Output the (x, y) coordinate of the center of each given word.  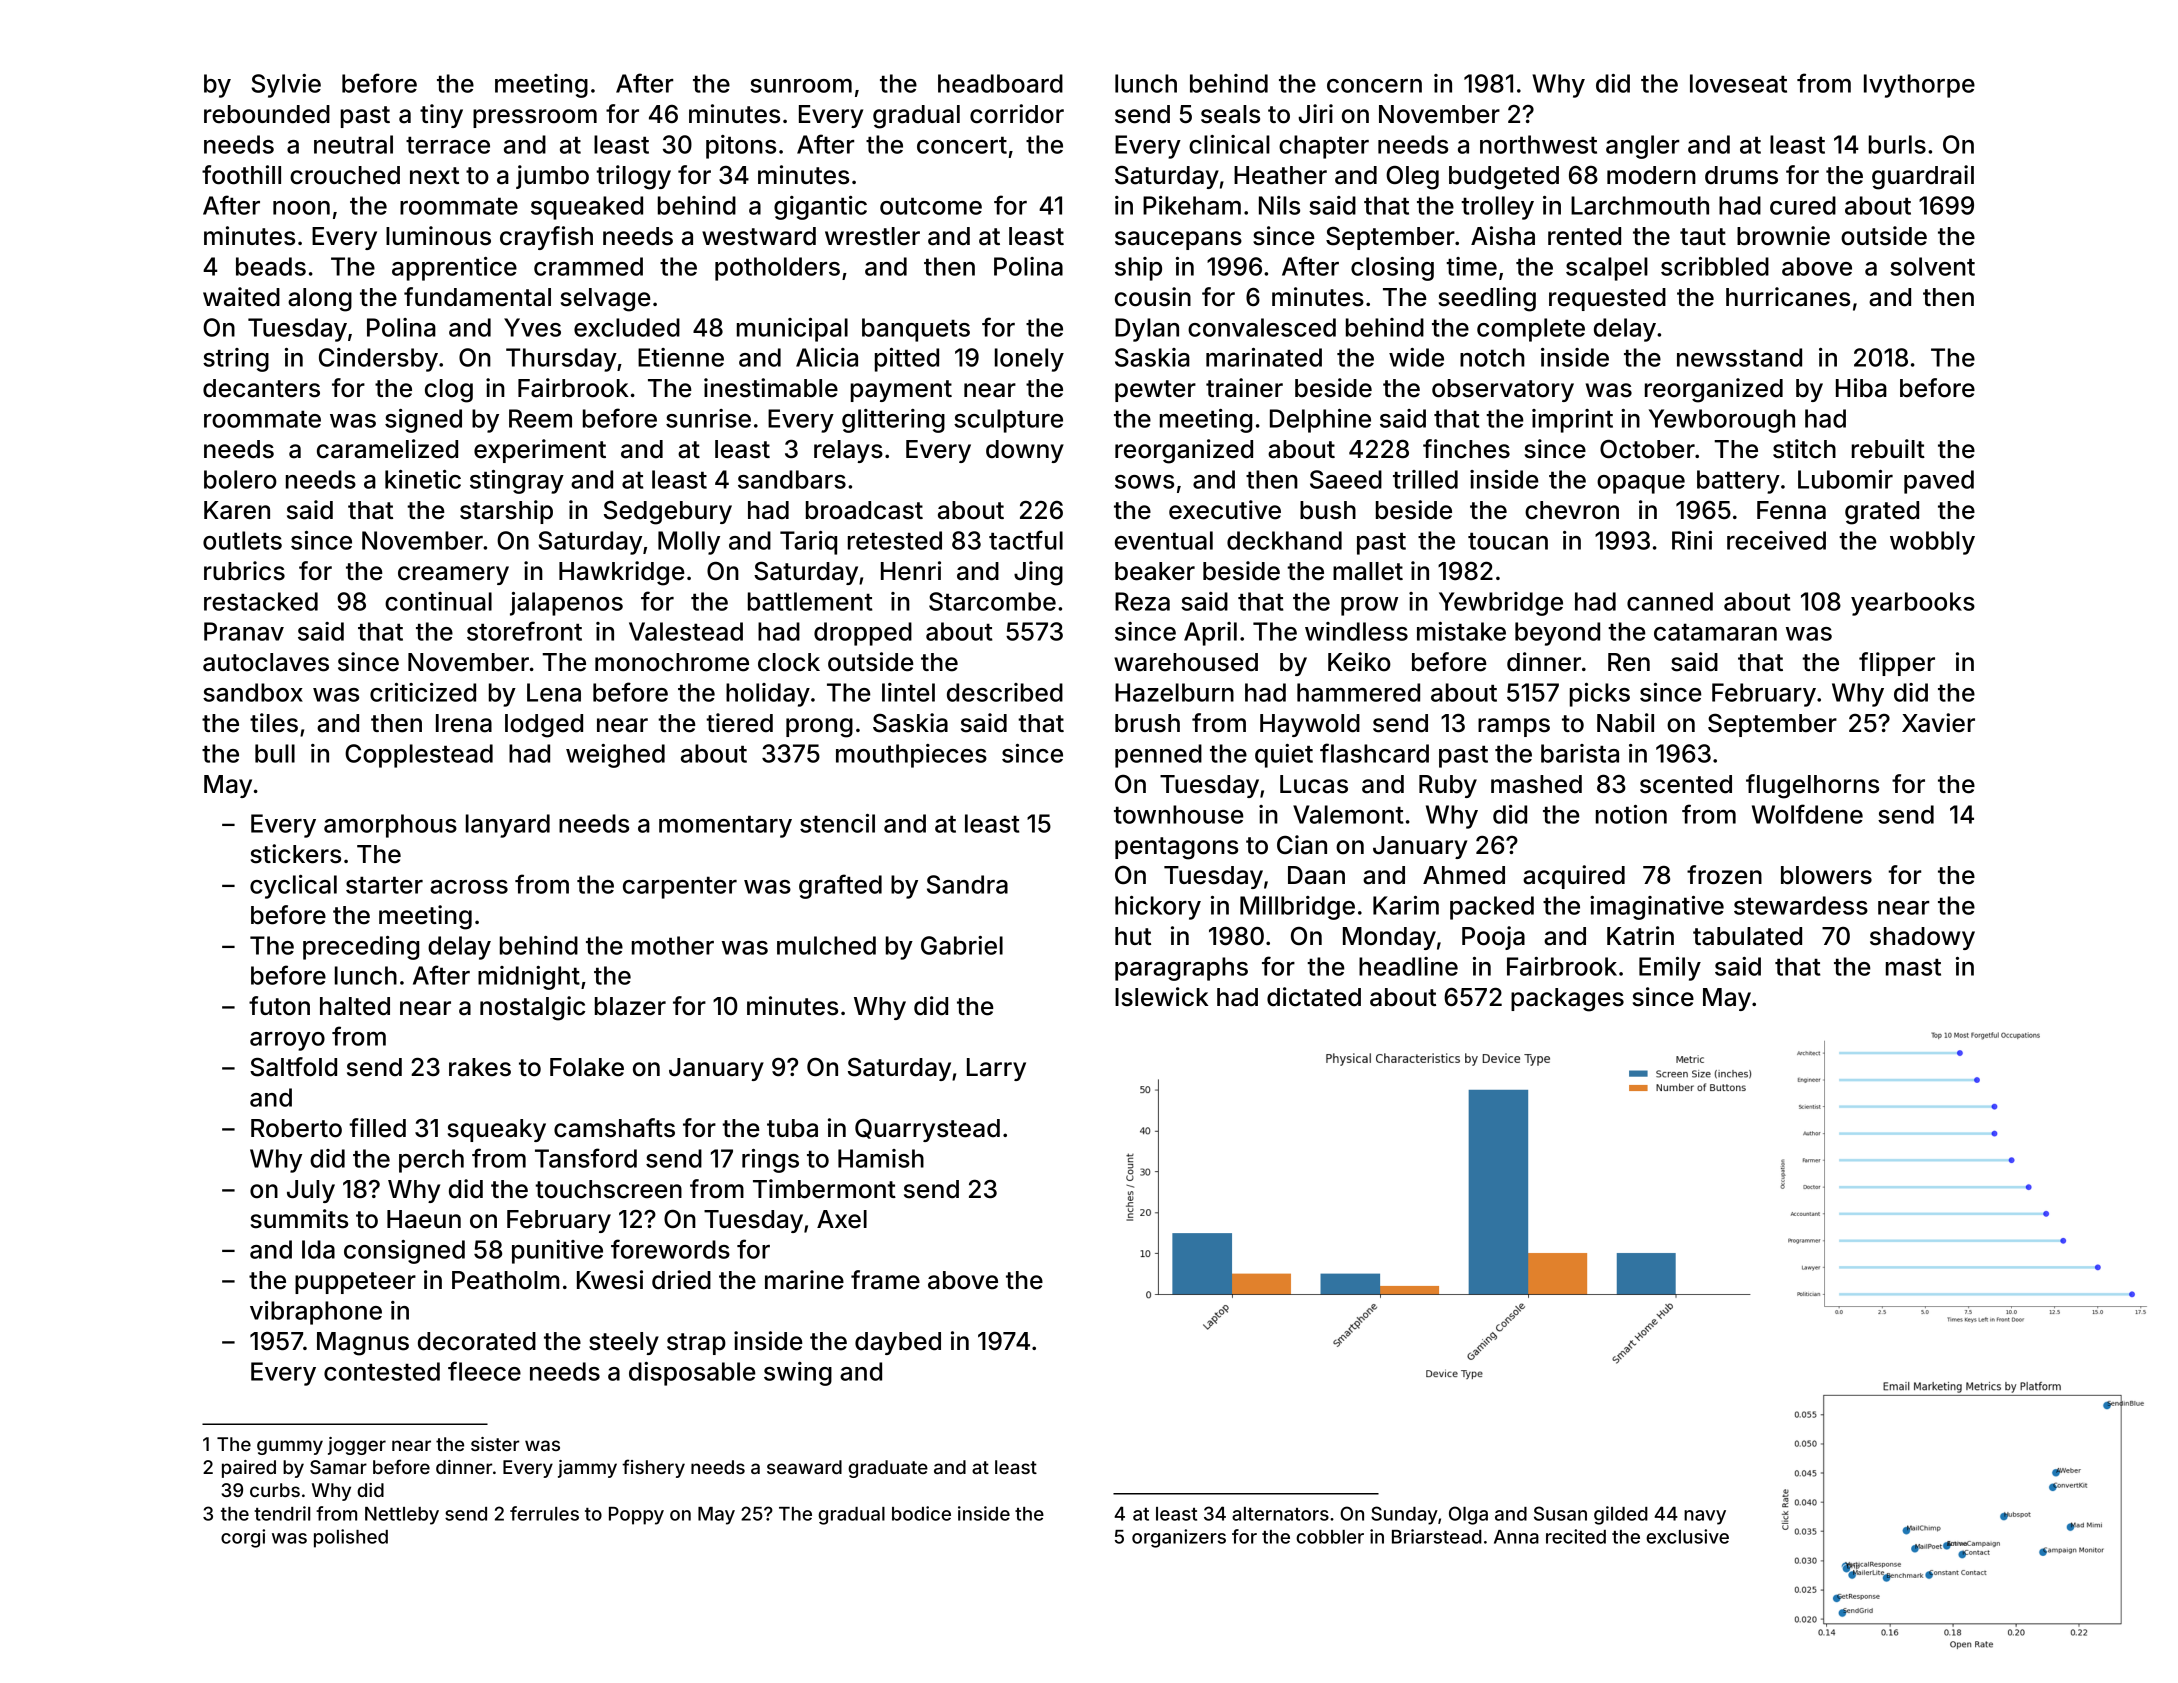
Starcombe (992, 601)
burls (1897, 144)
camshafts (614, 1128)
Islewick (1162, 997)
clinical (1229, 144)
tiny (441, 116)
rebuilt (1888, 449)
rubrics (244, 571)
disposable (692, 1374)
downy (1025, 451)
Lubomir (1845, 479)
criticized (423, 692)
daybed (898, 1343)
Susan (1560, 1513)
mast (1913, 967)
